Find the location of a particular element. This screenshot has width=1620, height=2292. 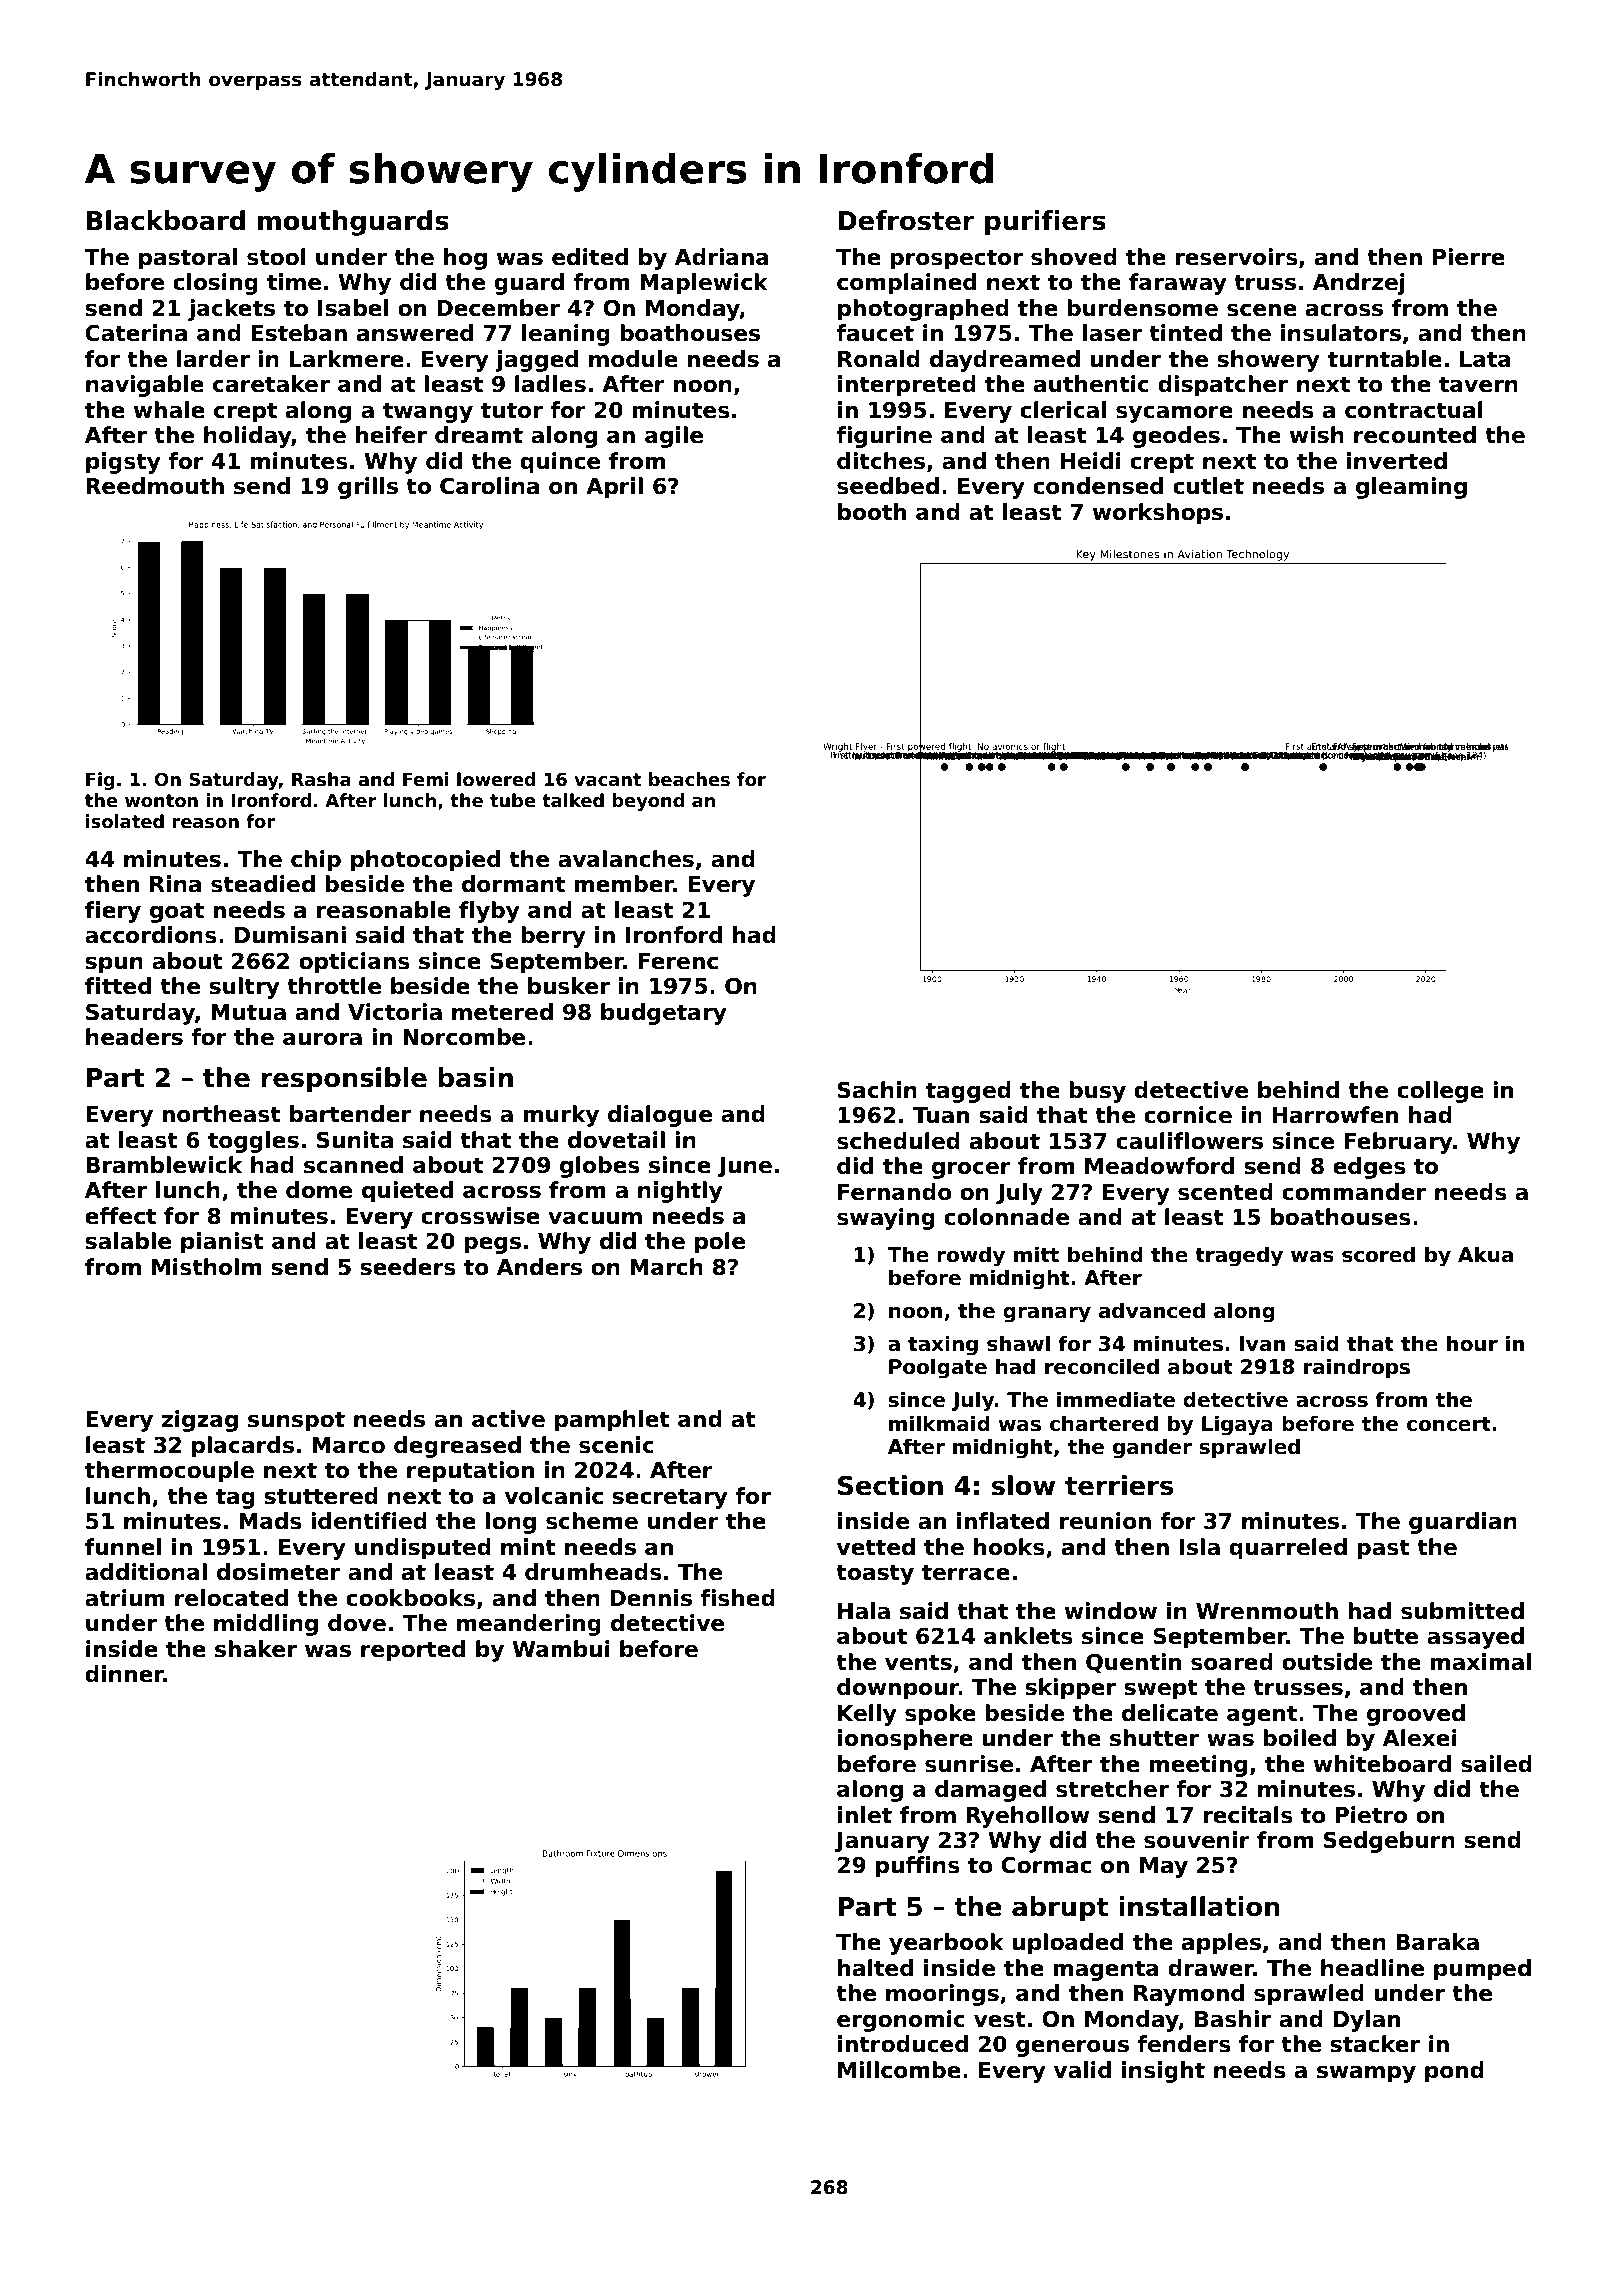

vetted is located at coordinates (876, 1547).
